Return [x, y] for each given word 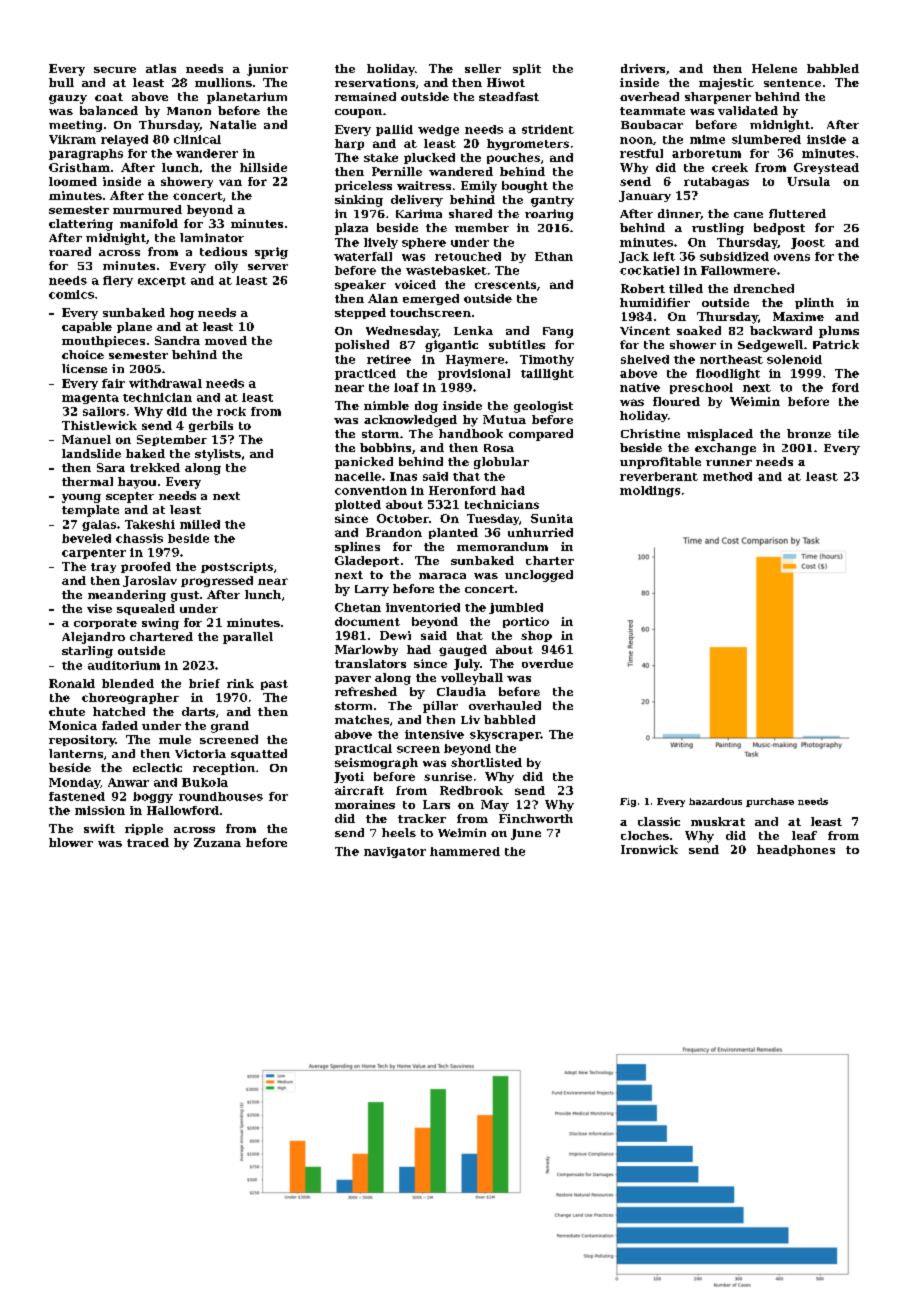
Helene [774, 68]
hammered [465, 851]
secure [115, 70]
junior [267, 70]
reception [224, 769]
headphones [796, 850]
